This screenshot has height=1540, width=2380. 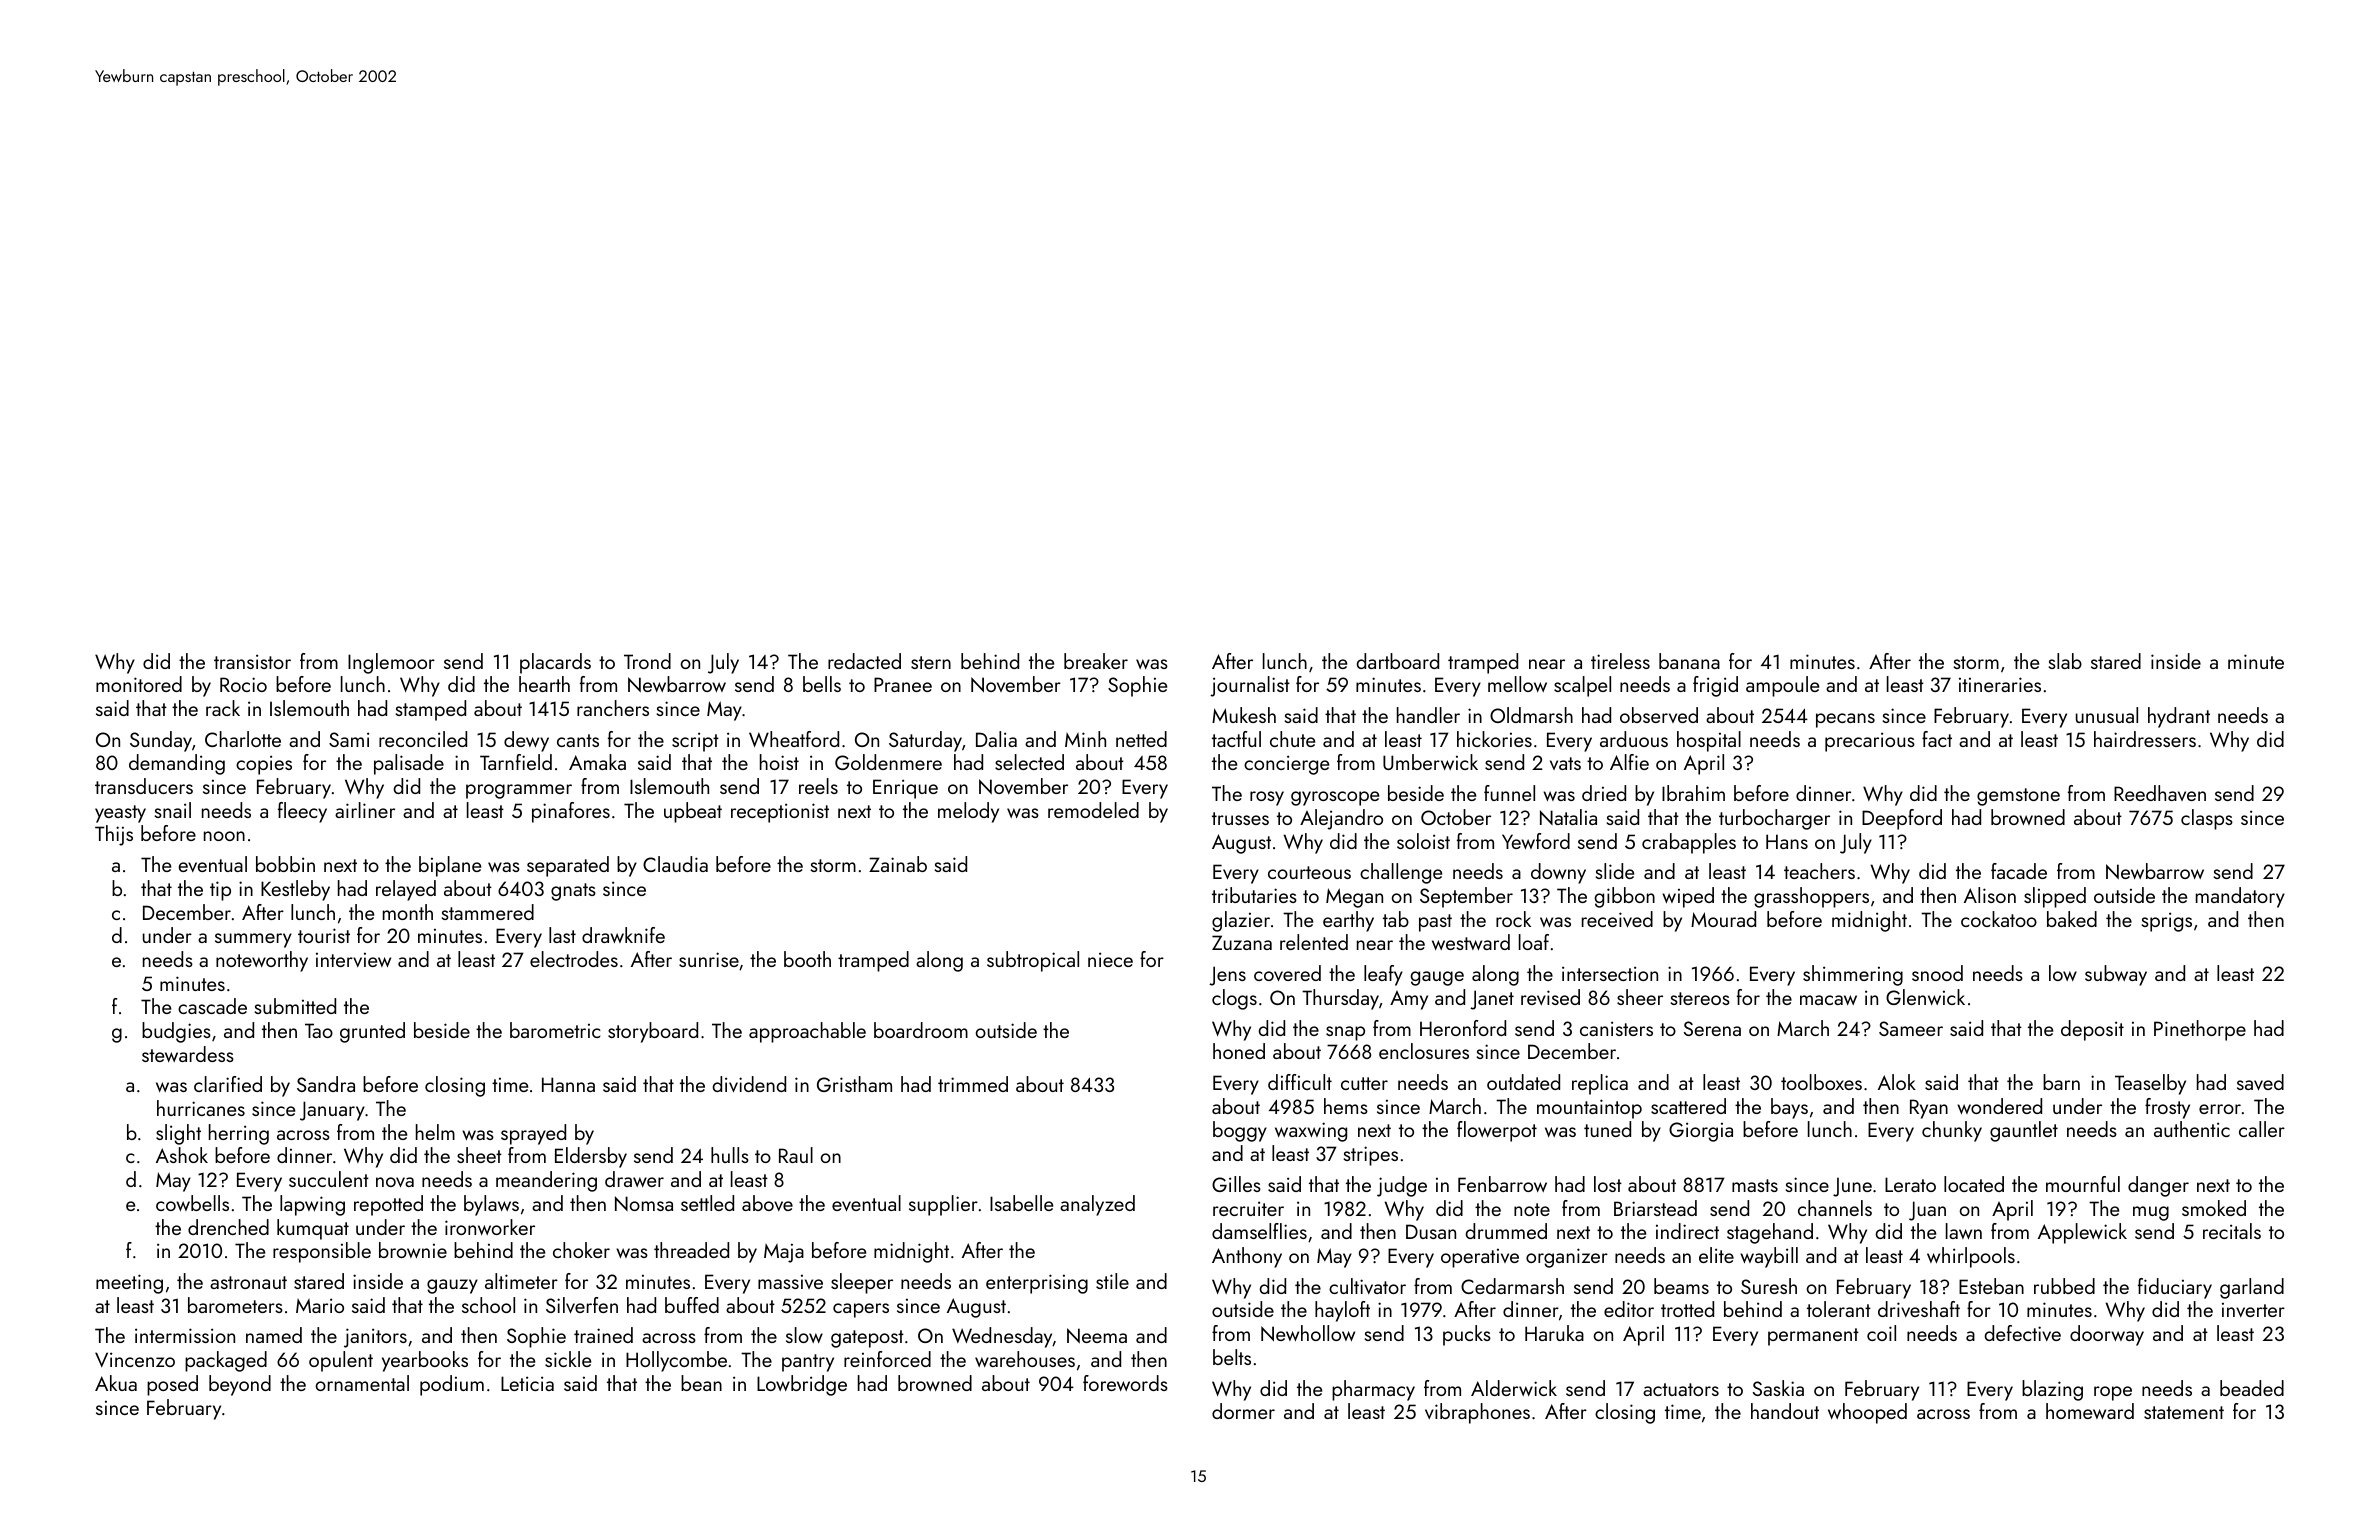 What do you see at coordinates (452, 1385) in the screenshot?
I see `podium` at bounding box center [452, 1385].
